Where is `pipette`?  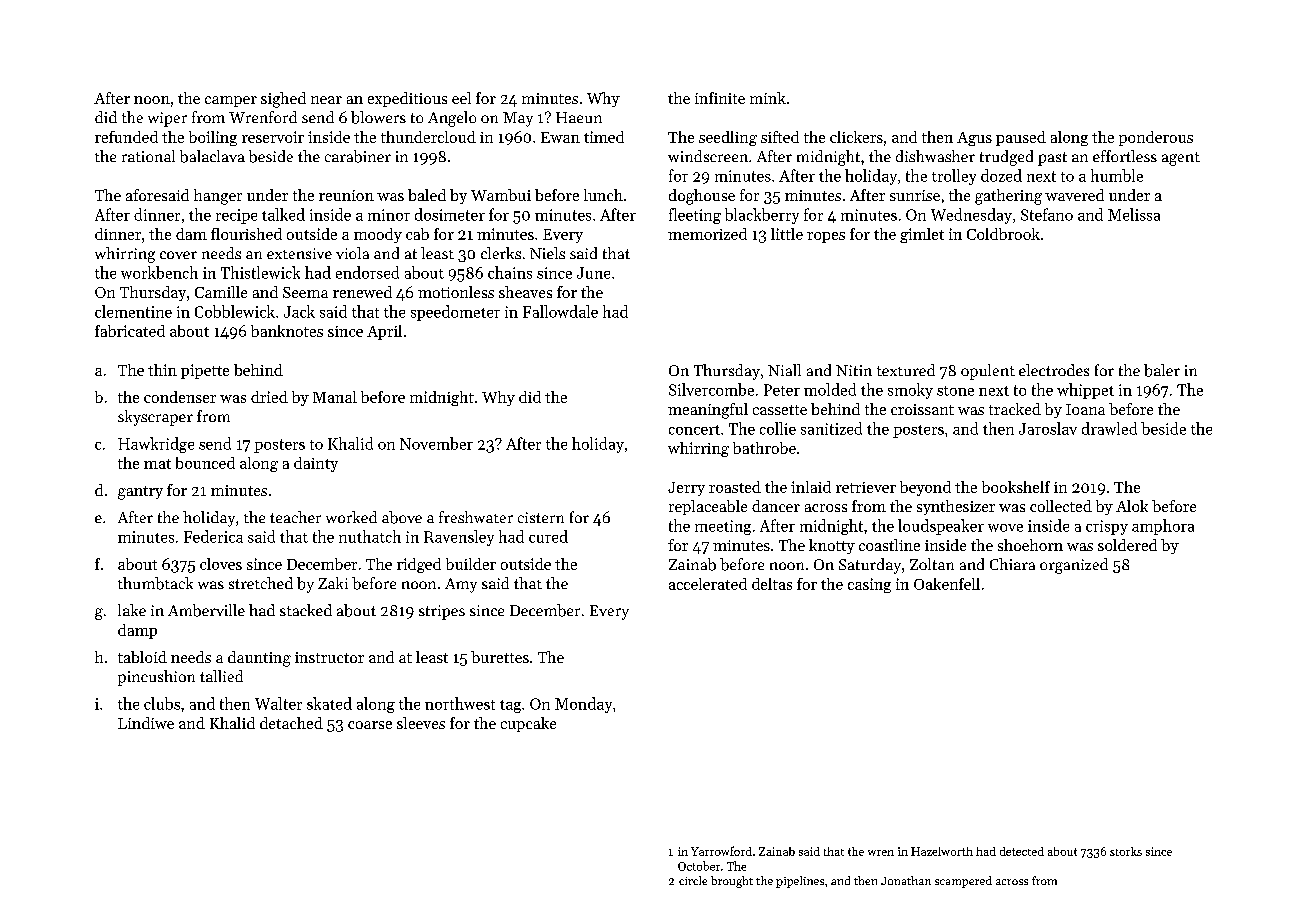 pipette is located at coordinates (205, 371).
